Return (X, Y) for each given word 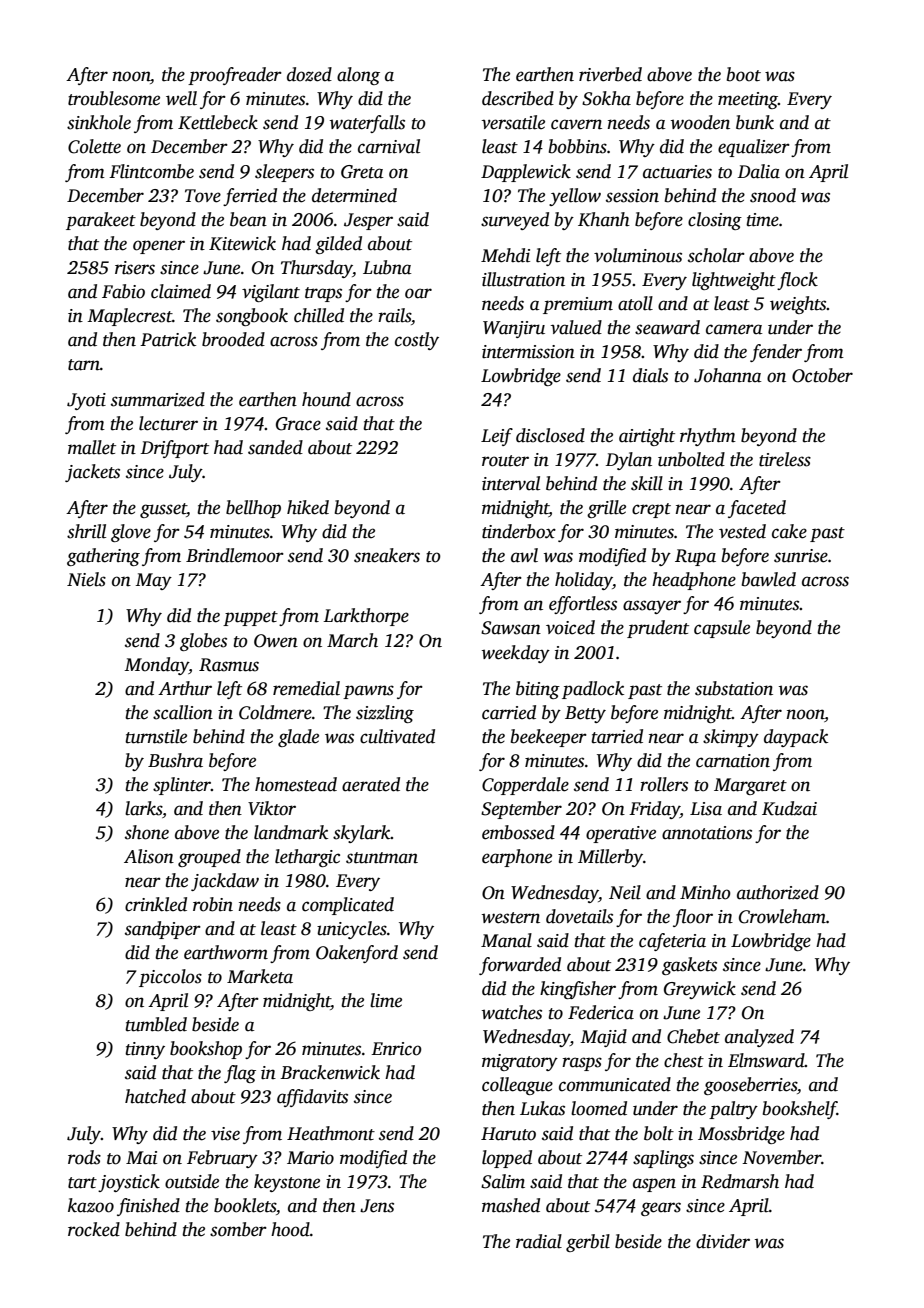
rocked (94, 1229)
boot (744, 74)
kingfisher (578, 990)
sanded (275, 447)
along (358, 76)
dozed (309, 74)
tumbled (156, 1024)
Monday (156, 666)
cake (789, 531)
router (505, 461)
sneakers (387, 555)
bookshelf (800, 1110)
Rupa (695, 557)
